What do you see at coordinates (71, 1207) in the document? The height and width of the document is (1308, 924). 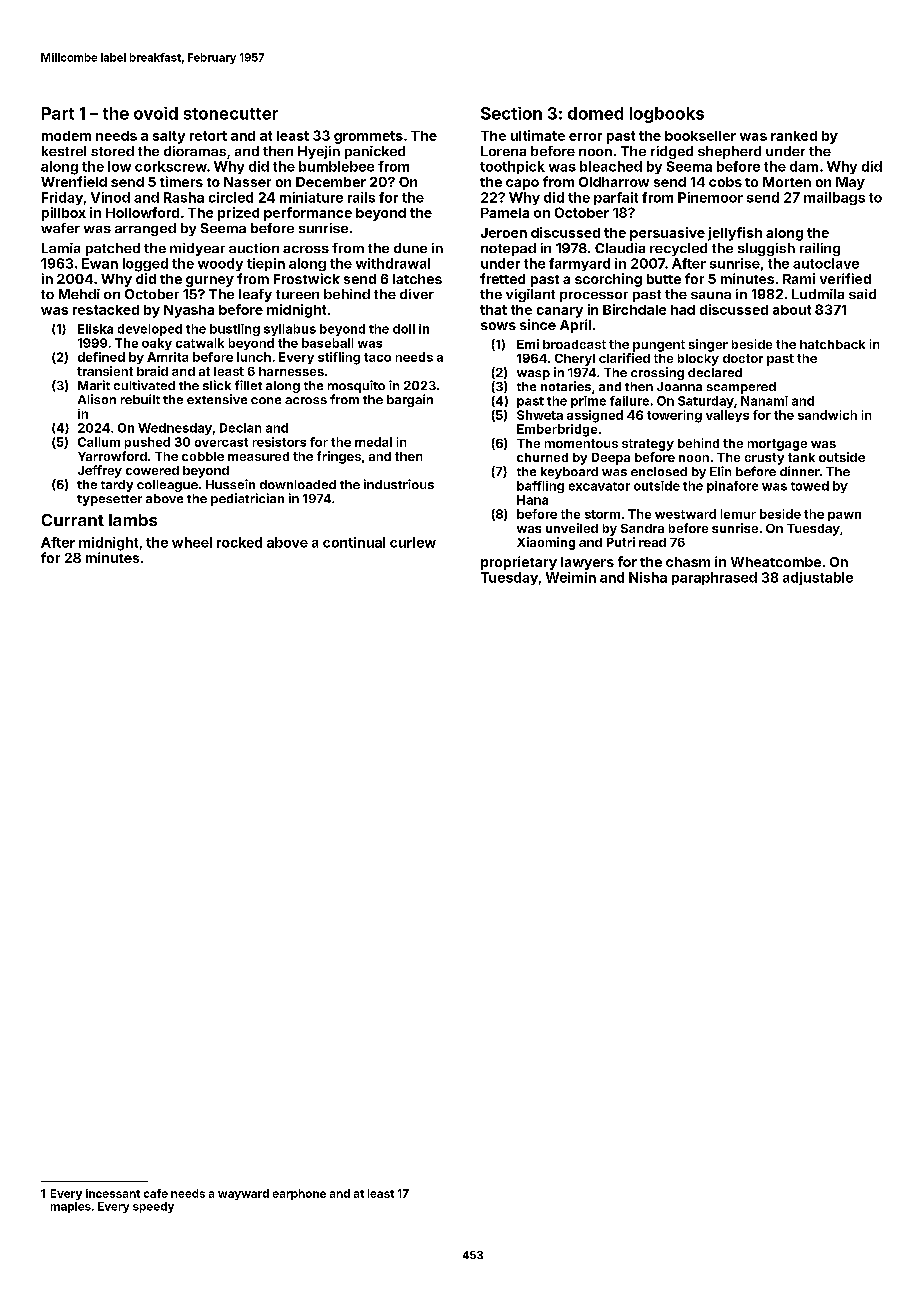 I see `maples` at bounding box center [71, 1207].
